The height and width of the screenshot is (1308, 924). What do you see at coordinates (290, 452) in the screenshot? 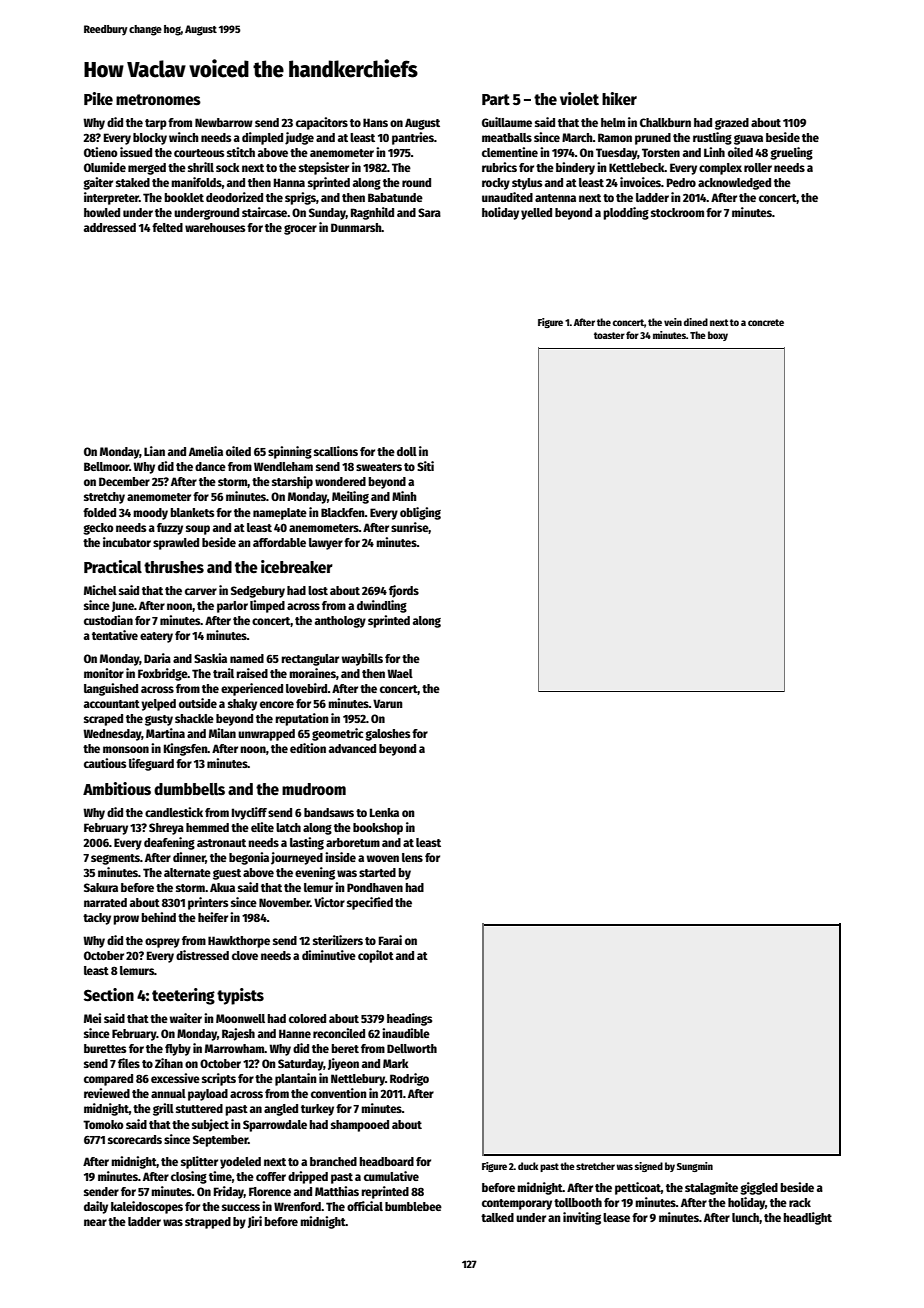
I see `spinning` at bounding box center [290, 452].
